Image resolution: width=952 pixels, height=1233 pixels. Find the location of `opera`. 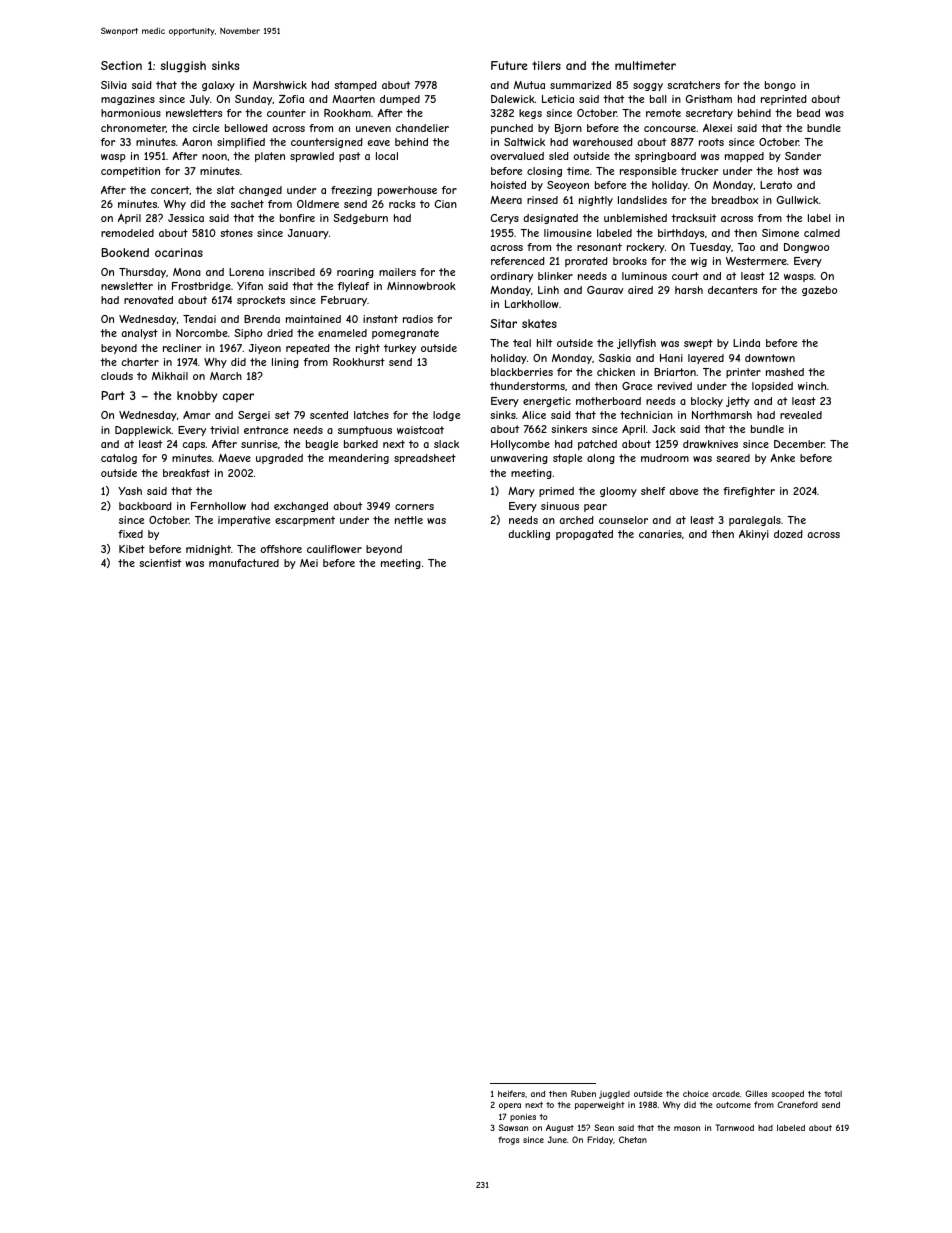

opera is located at coordinates (510, 1106).
